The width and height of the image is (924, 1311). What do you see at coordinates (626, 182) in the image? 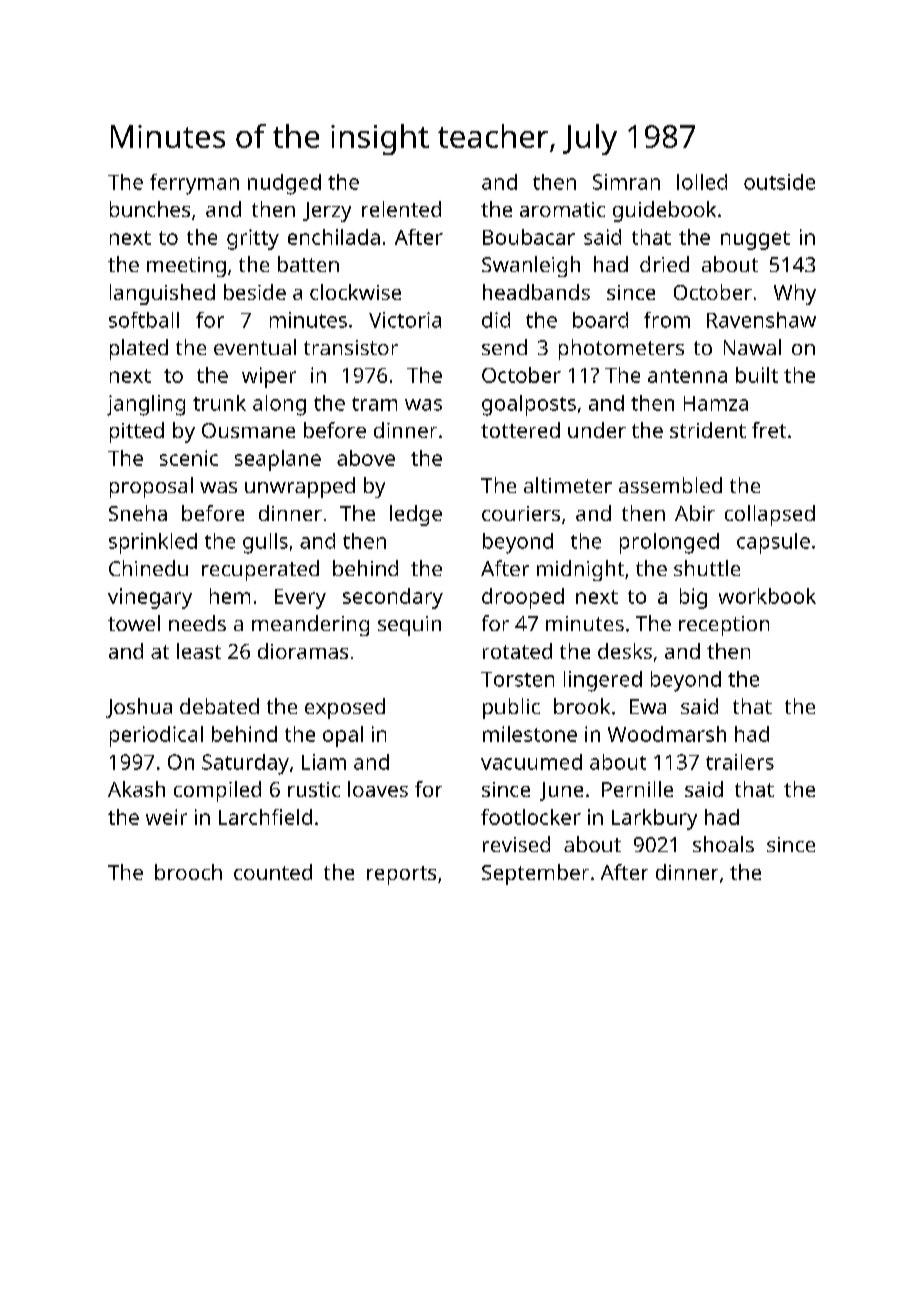
I see `Simran` at bounding box center [626, 182].
